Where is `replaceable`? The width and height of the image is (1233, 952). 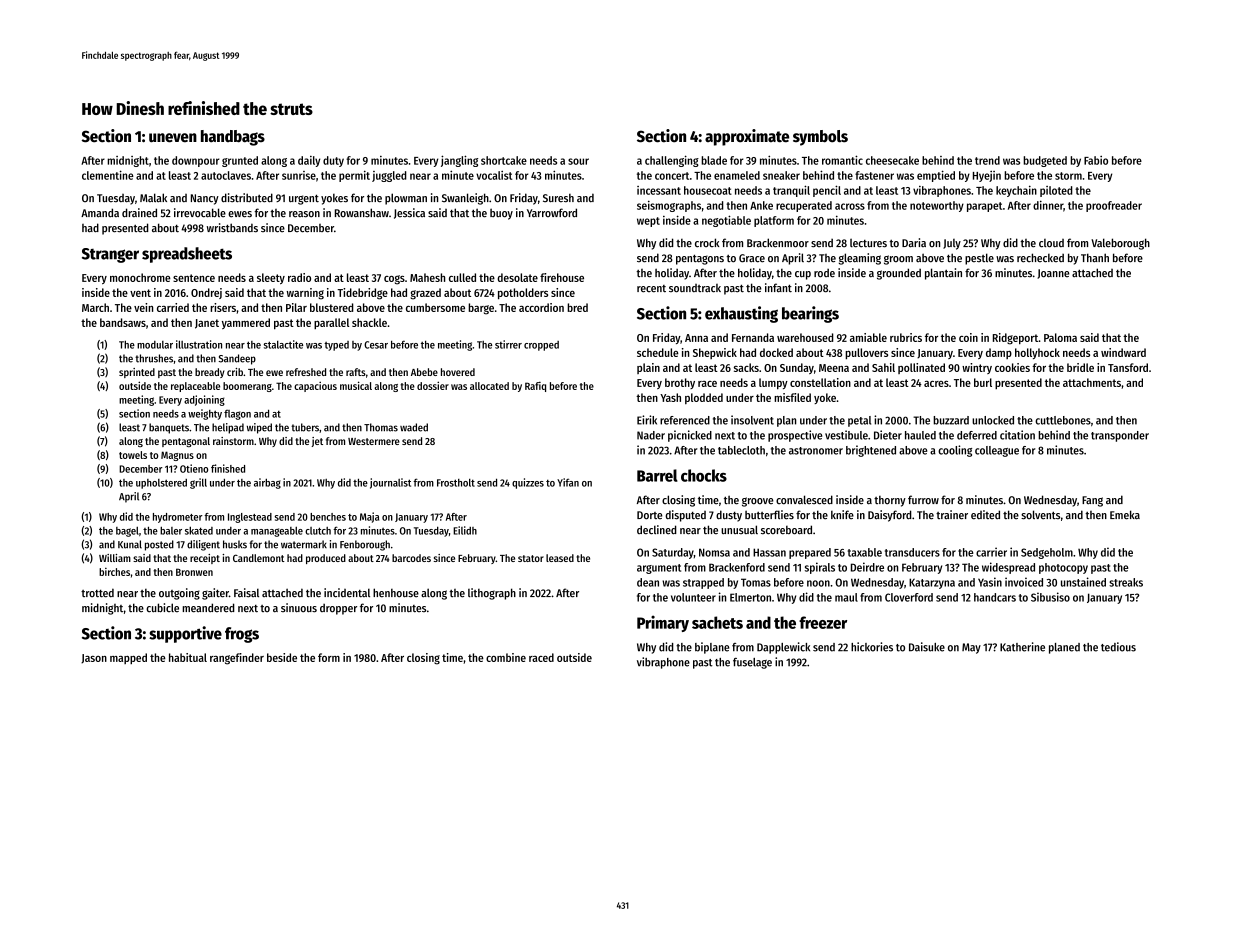
replaceable is located at coordinates (195, 387).
